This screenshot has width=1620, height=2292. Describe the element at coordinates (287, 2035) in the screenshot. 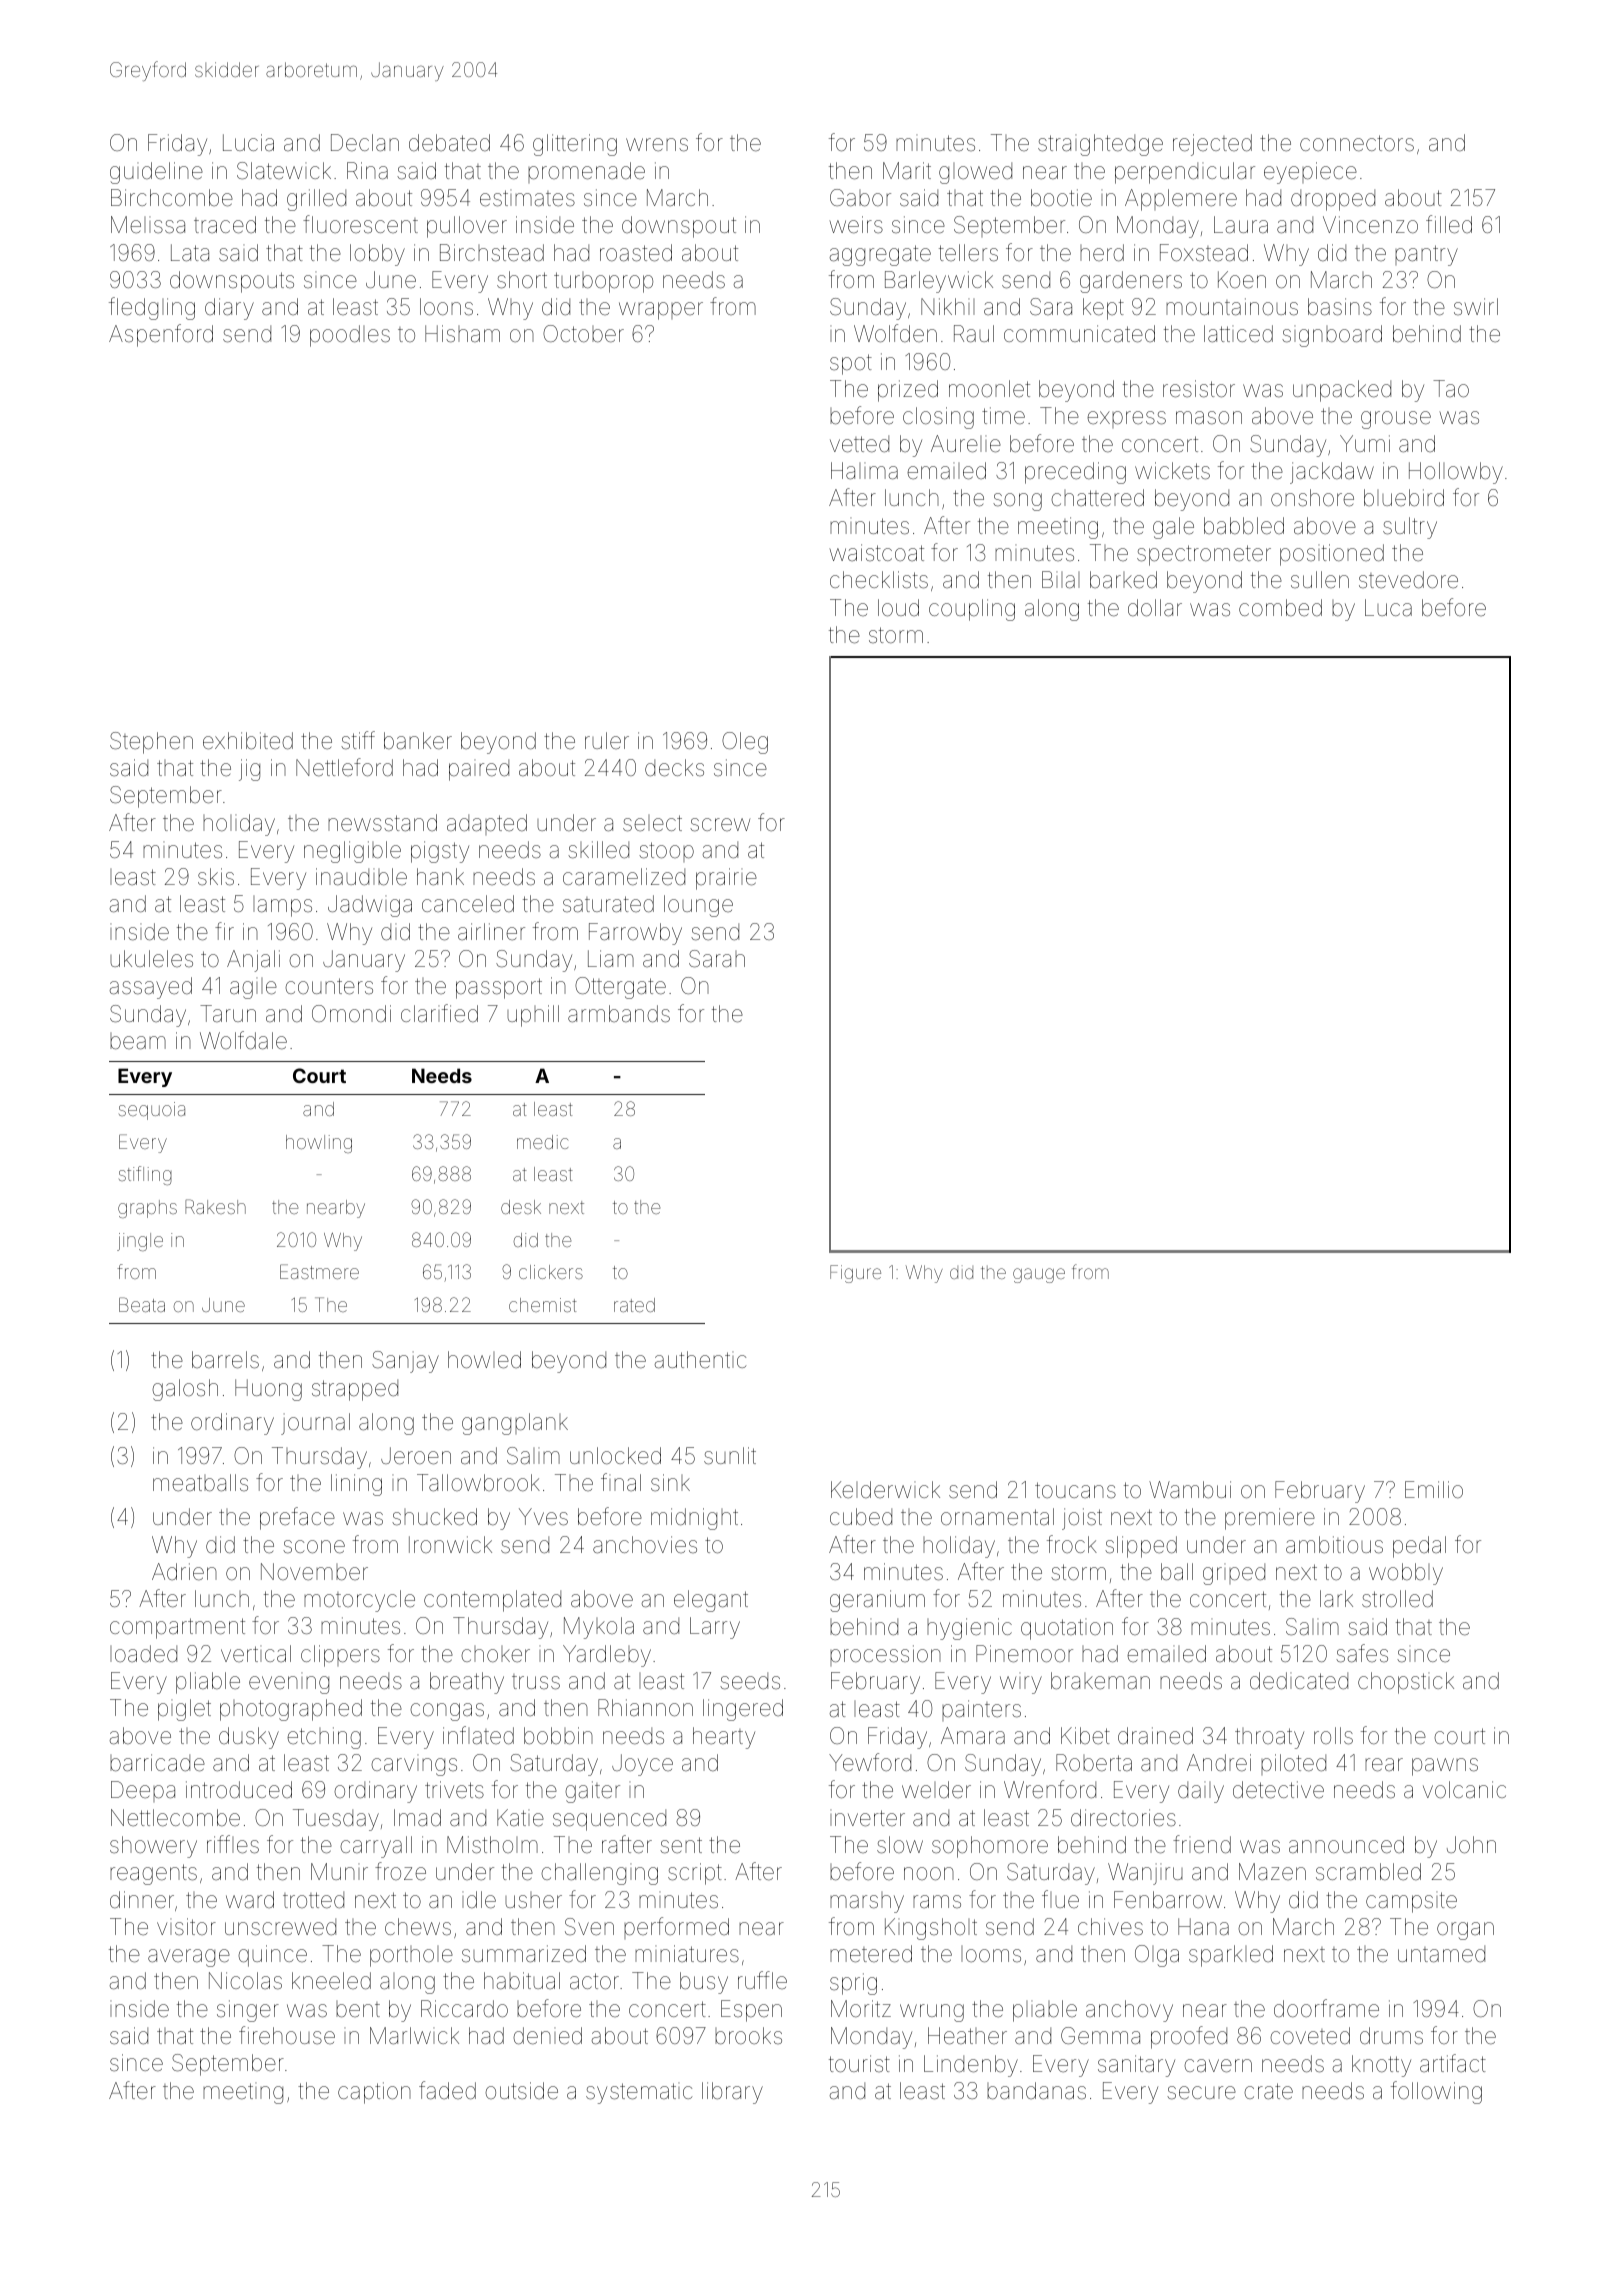

I see `firehouse` at that location.
